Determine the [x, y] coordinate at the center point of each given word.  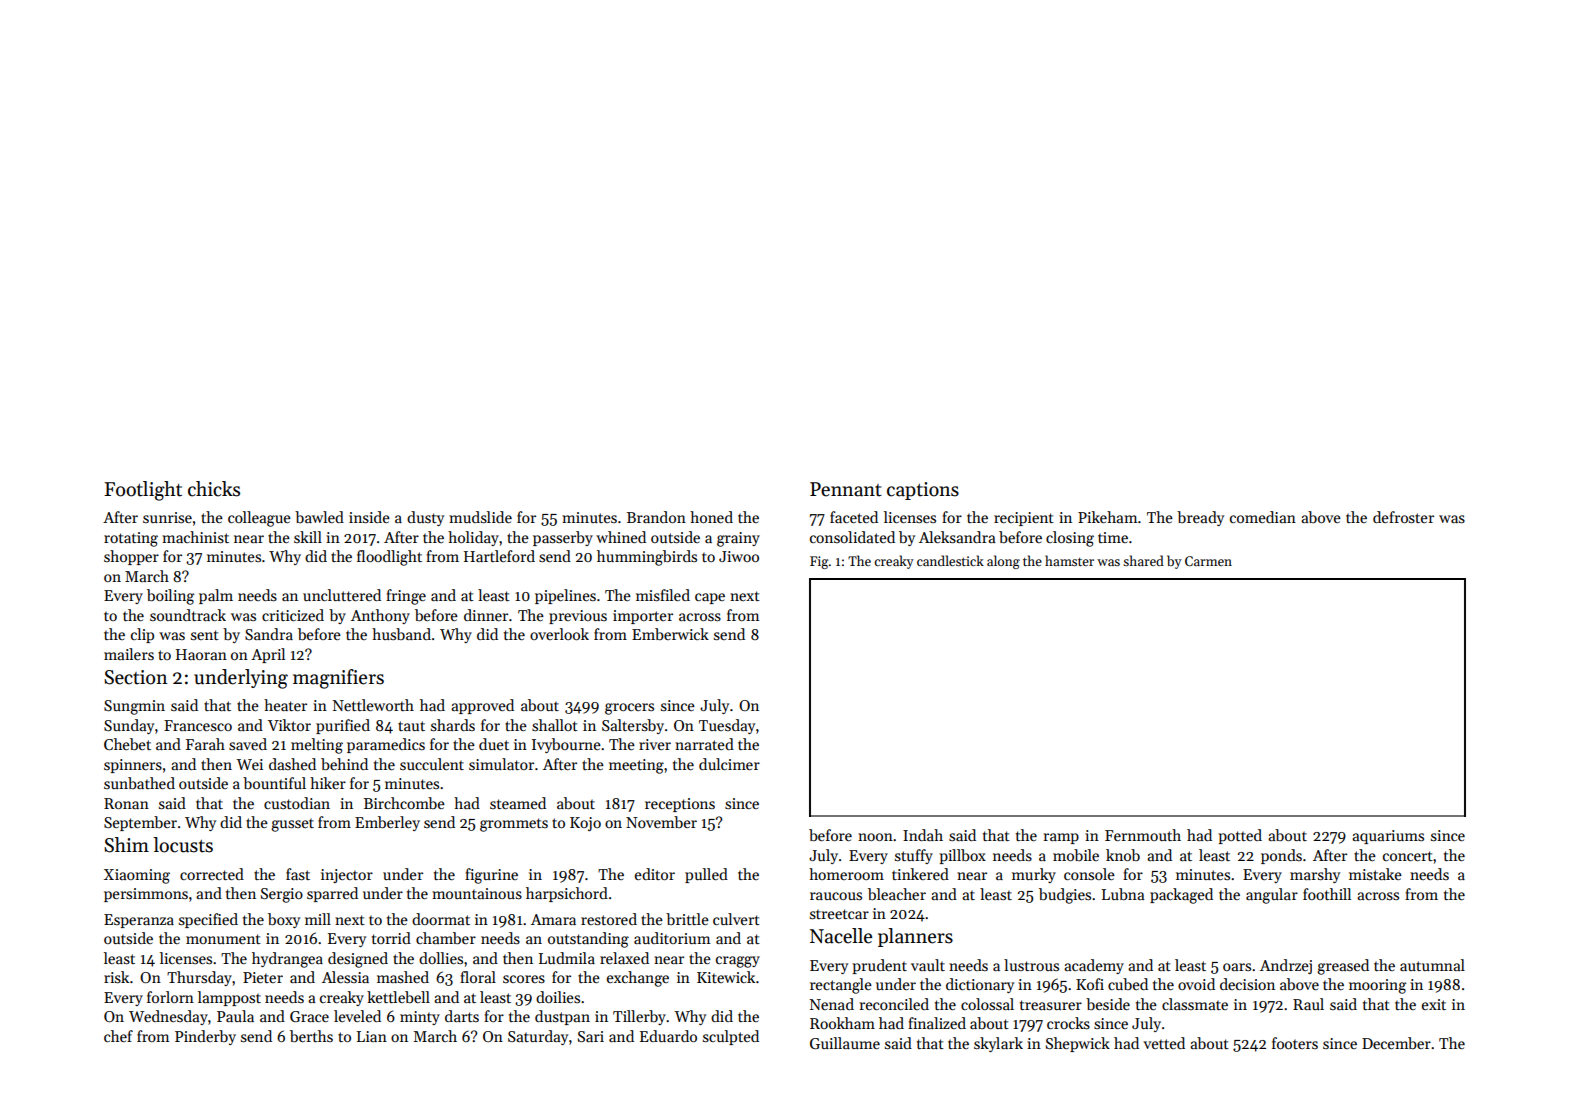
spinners [133, 766]
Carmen [1208, 561]
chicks [214, 489]
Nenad [832, 1004]
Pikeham [1107, 517]
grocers [629, 709]
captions [923, 491]
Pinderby [205, 1037]
